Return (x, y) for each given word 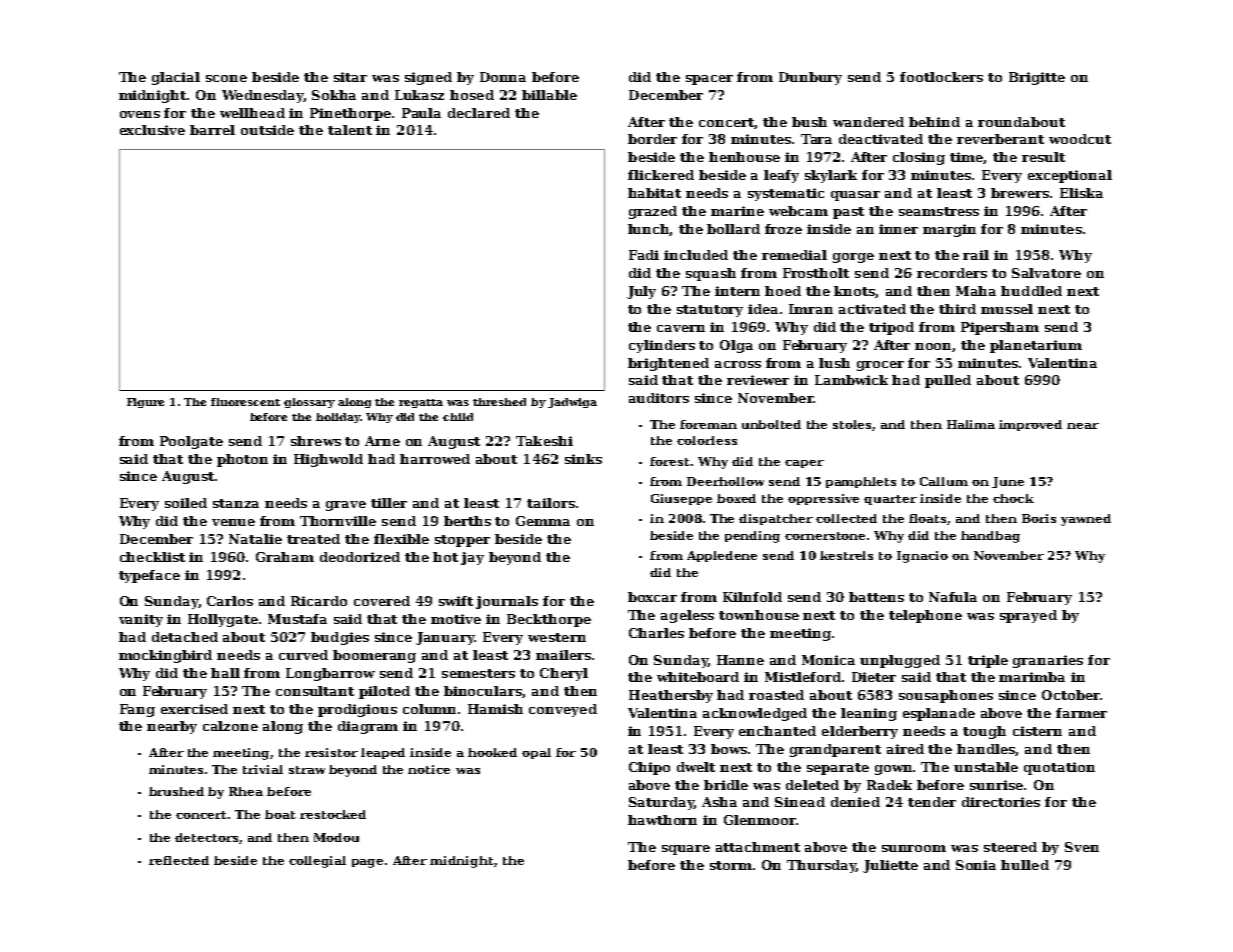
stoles (853, 425)
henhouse (744, 157)
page (367, 863)
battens (876, 597)
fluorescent (245, 402)
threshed (499, 402)
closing (919, 158)
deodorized (360, 557)
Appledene (722, 556)
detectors (207, 838)
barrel (212, 130)
